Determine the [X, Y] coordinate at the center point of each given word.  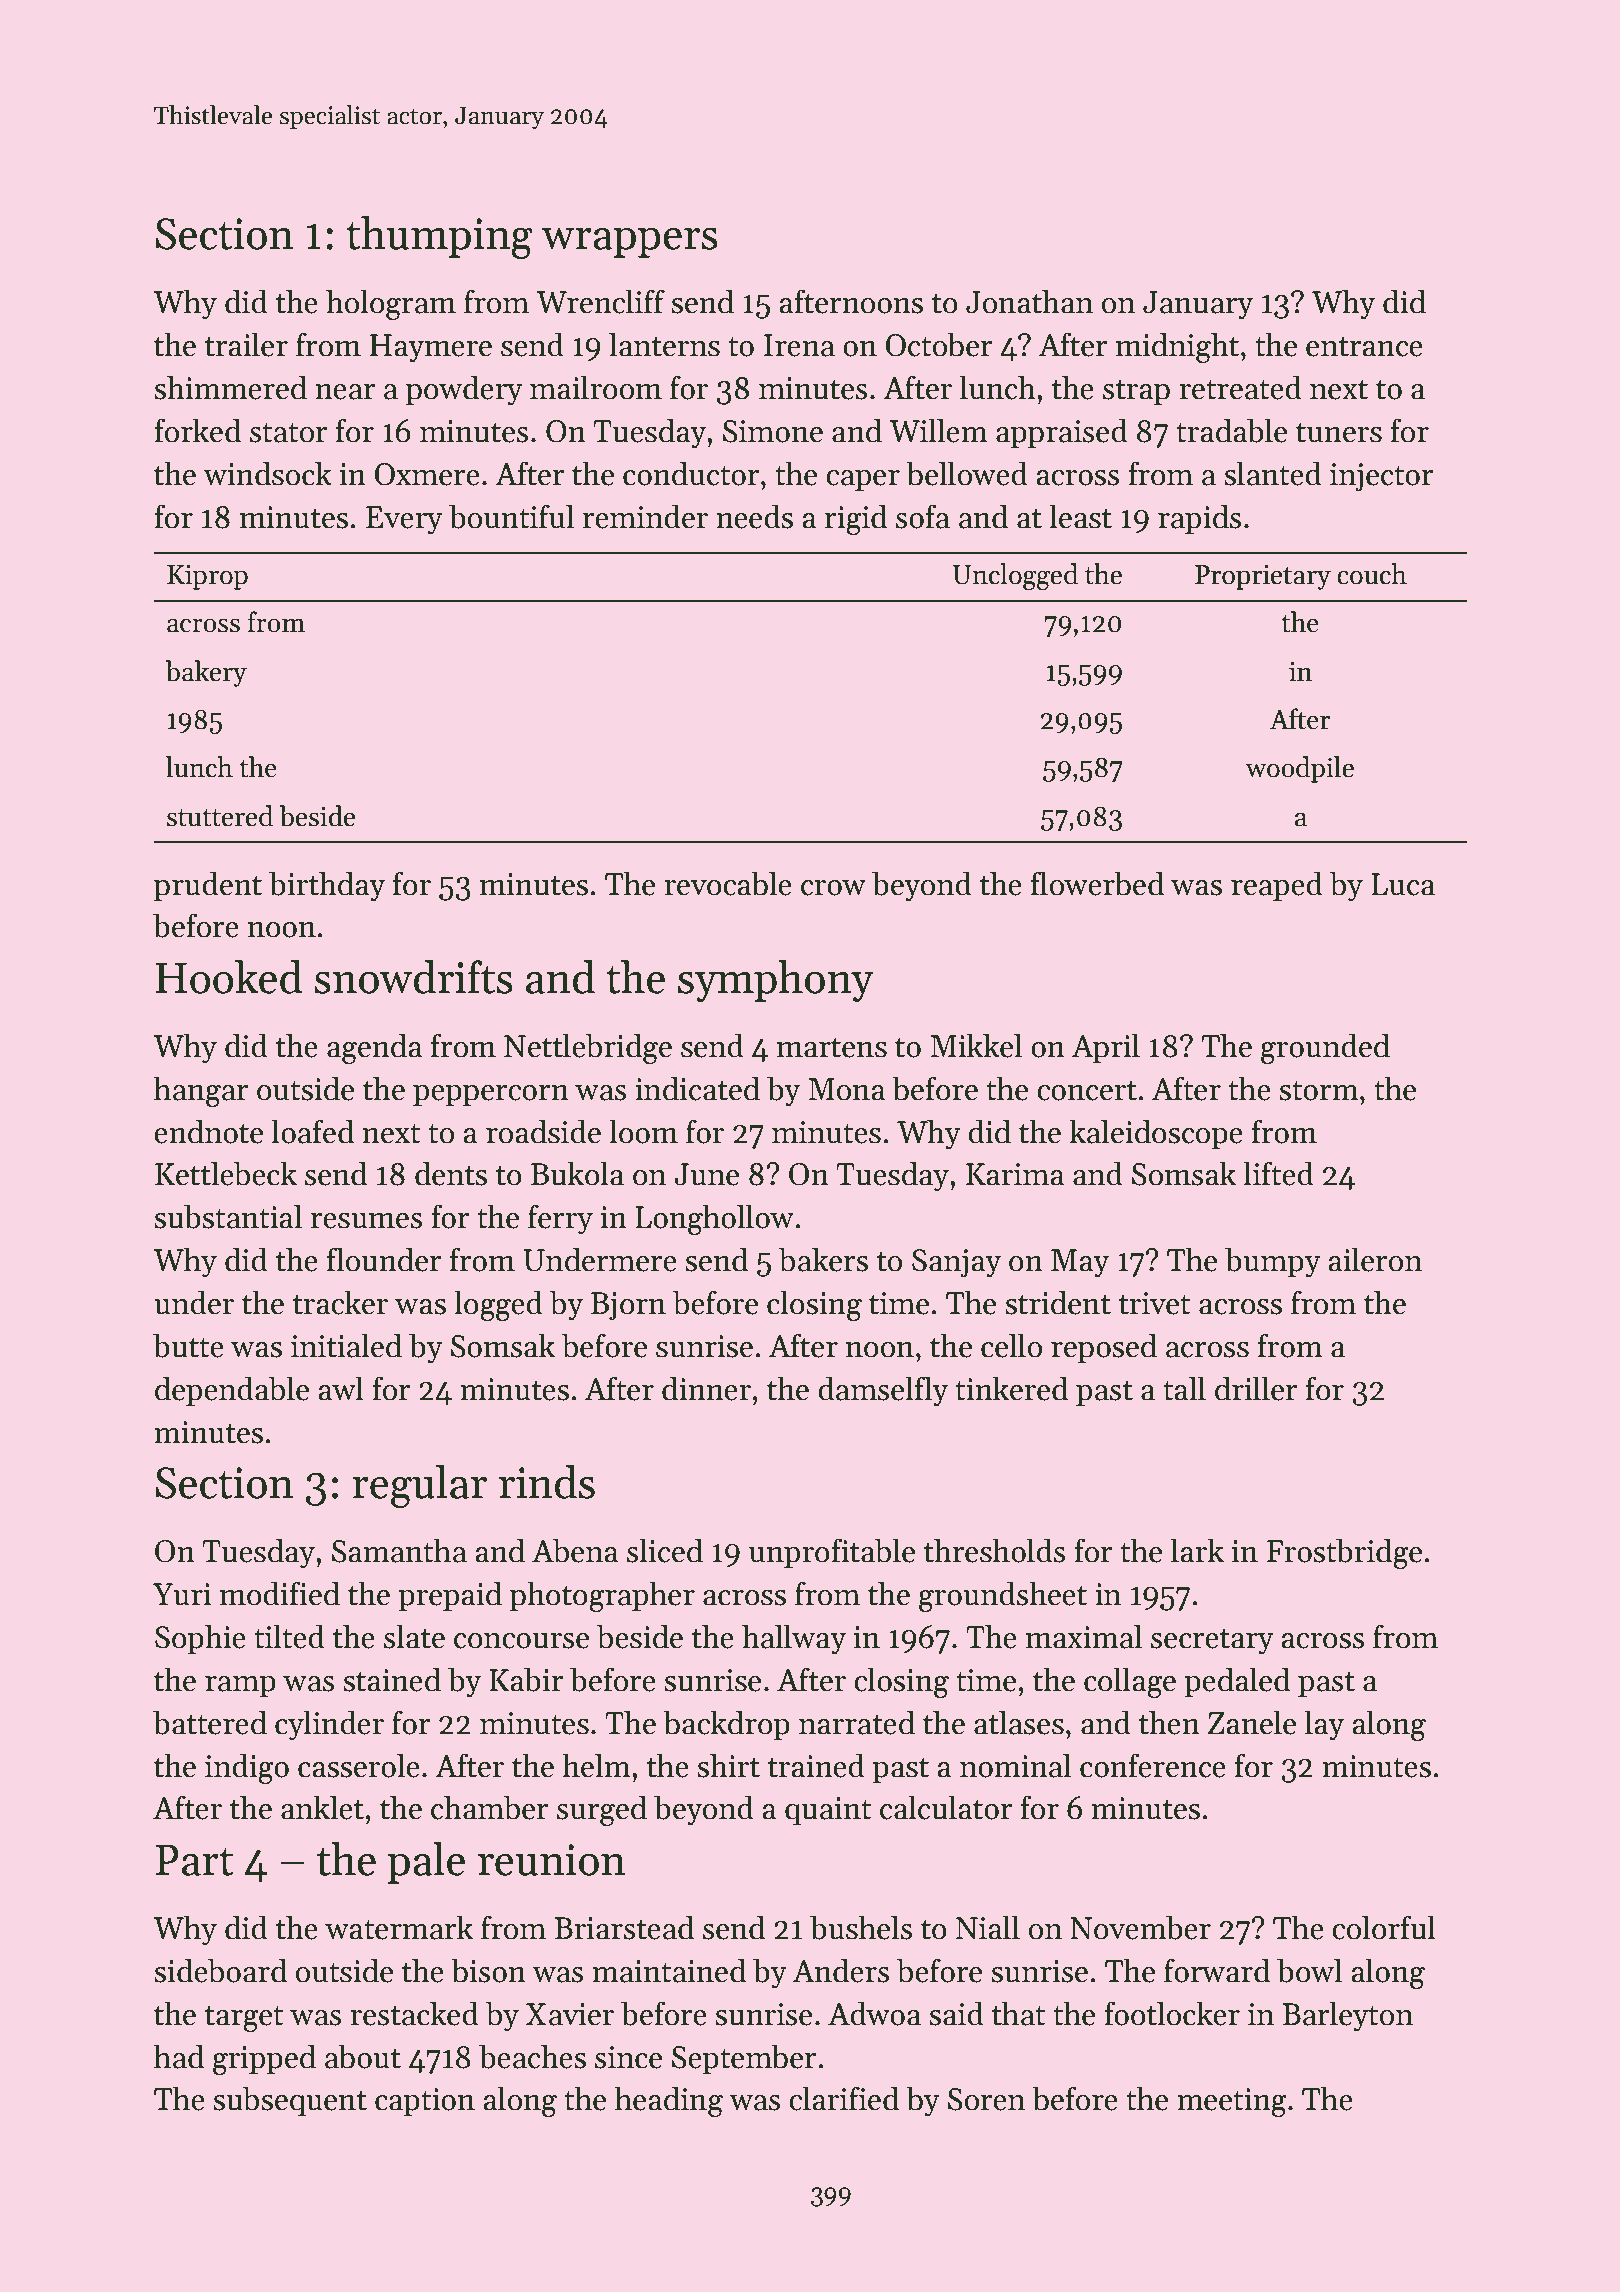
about [363, 2056]
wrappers [630, 243]
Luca [1403, 884]
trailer [246, 344]
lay [1324, 1725]
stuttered [220, 816]
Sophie [200, 1639]
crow [833, 888]
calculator [946, 1807]
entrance [1364, 347]
